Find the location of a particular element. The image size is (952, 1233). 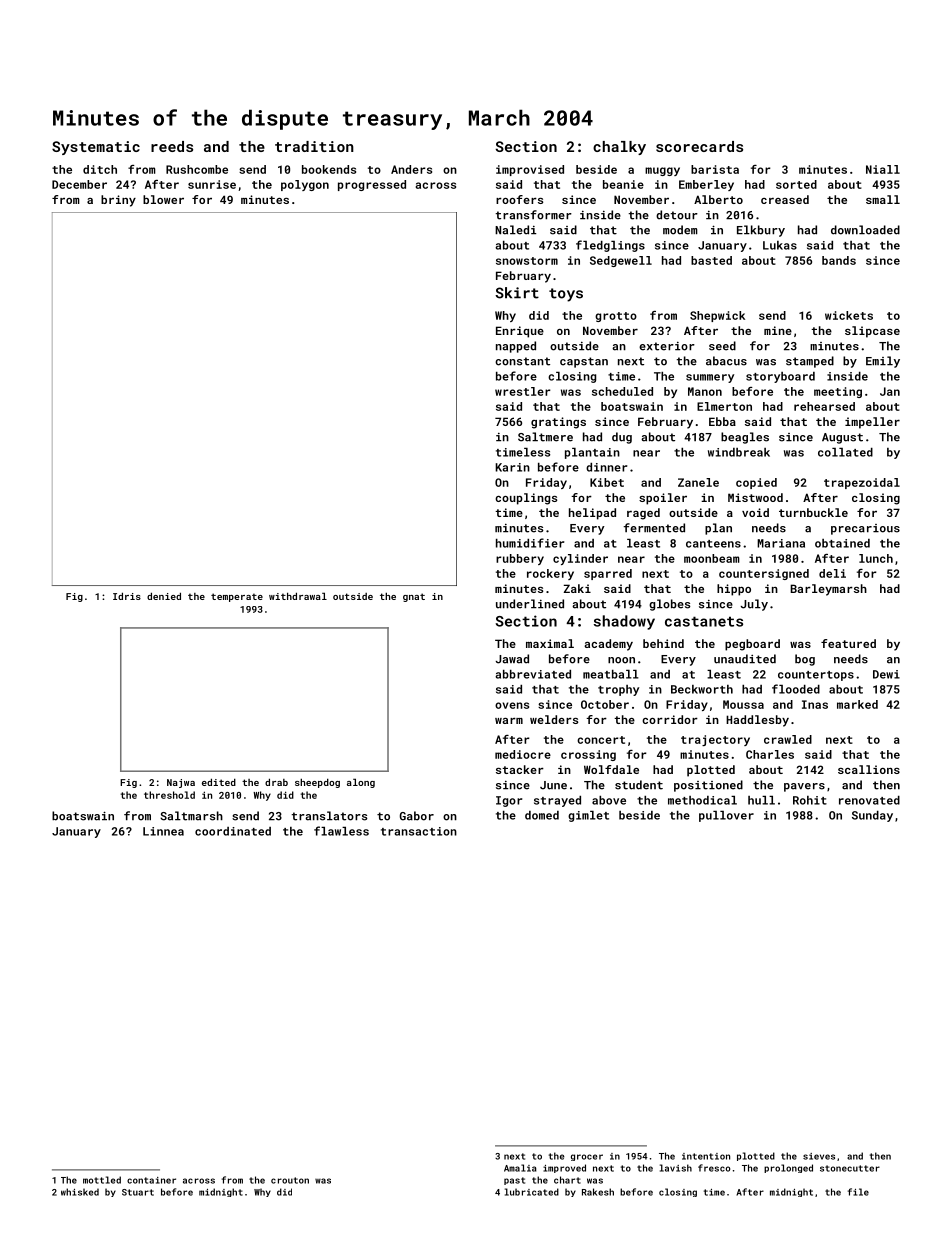

past is located at coordinates (514, 1181).
